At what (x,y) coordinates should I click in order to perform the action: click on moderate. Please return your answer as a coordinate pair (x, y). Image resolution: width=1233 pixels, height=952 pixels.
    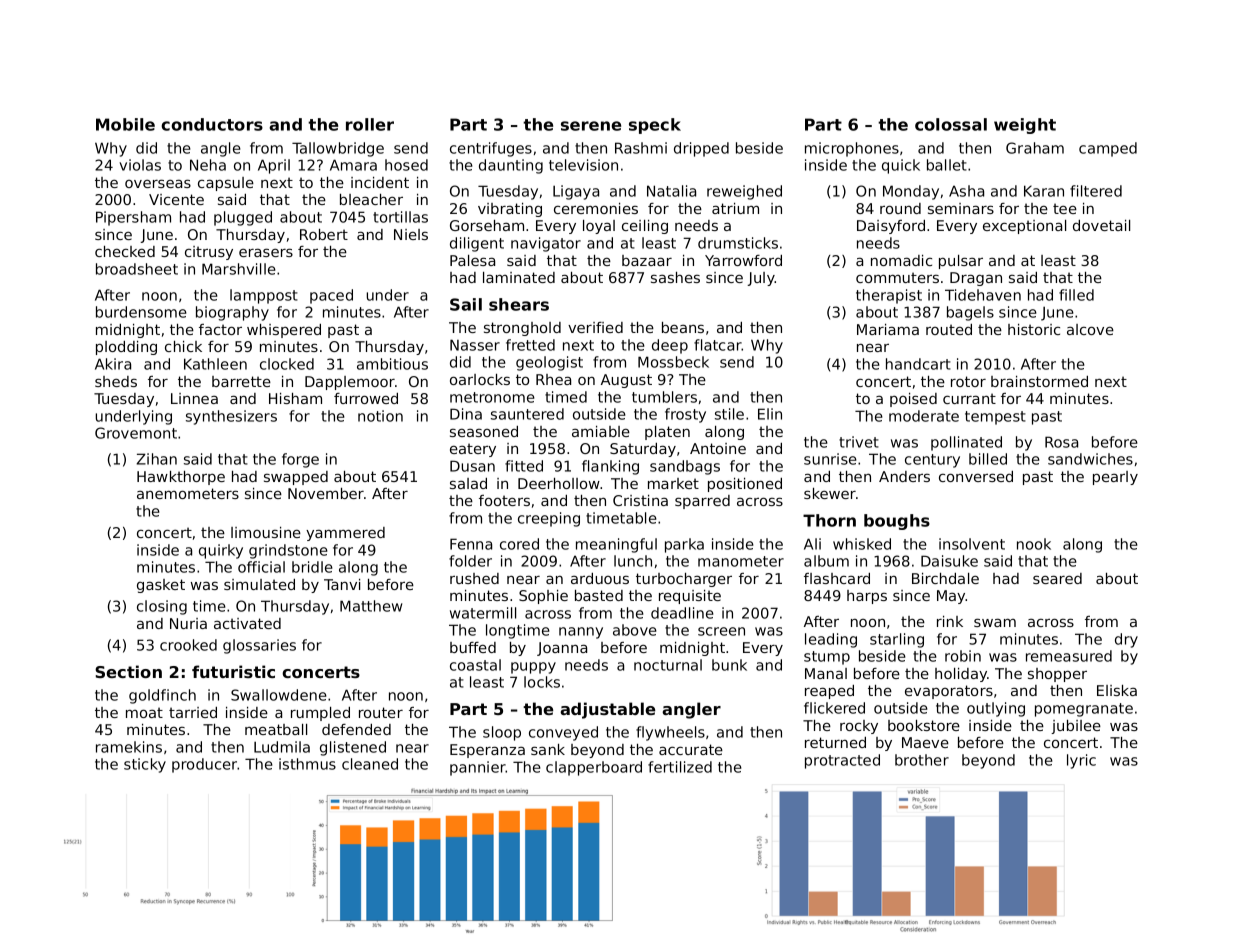
    Looking at the image, I should click on (924, 416).
